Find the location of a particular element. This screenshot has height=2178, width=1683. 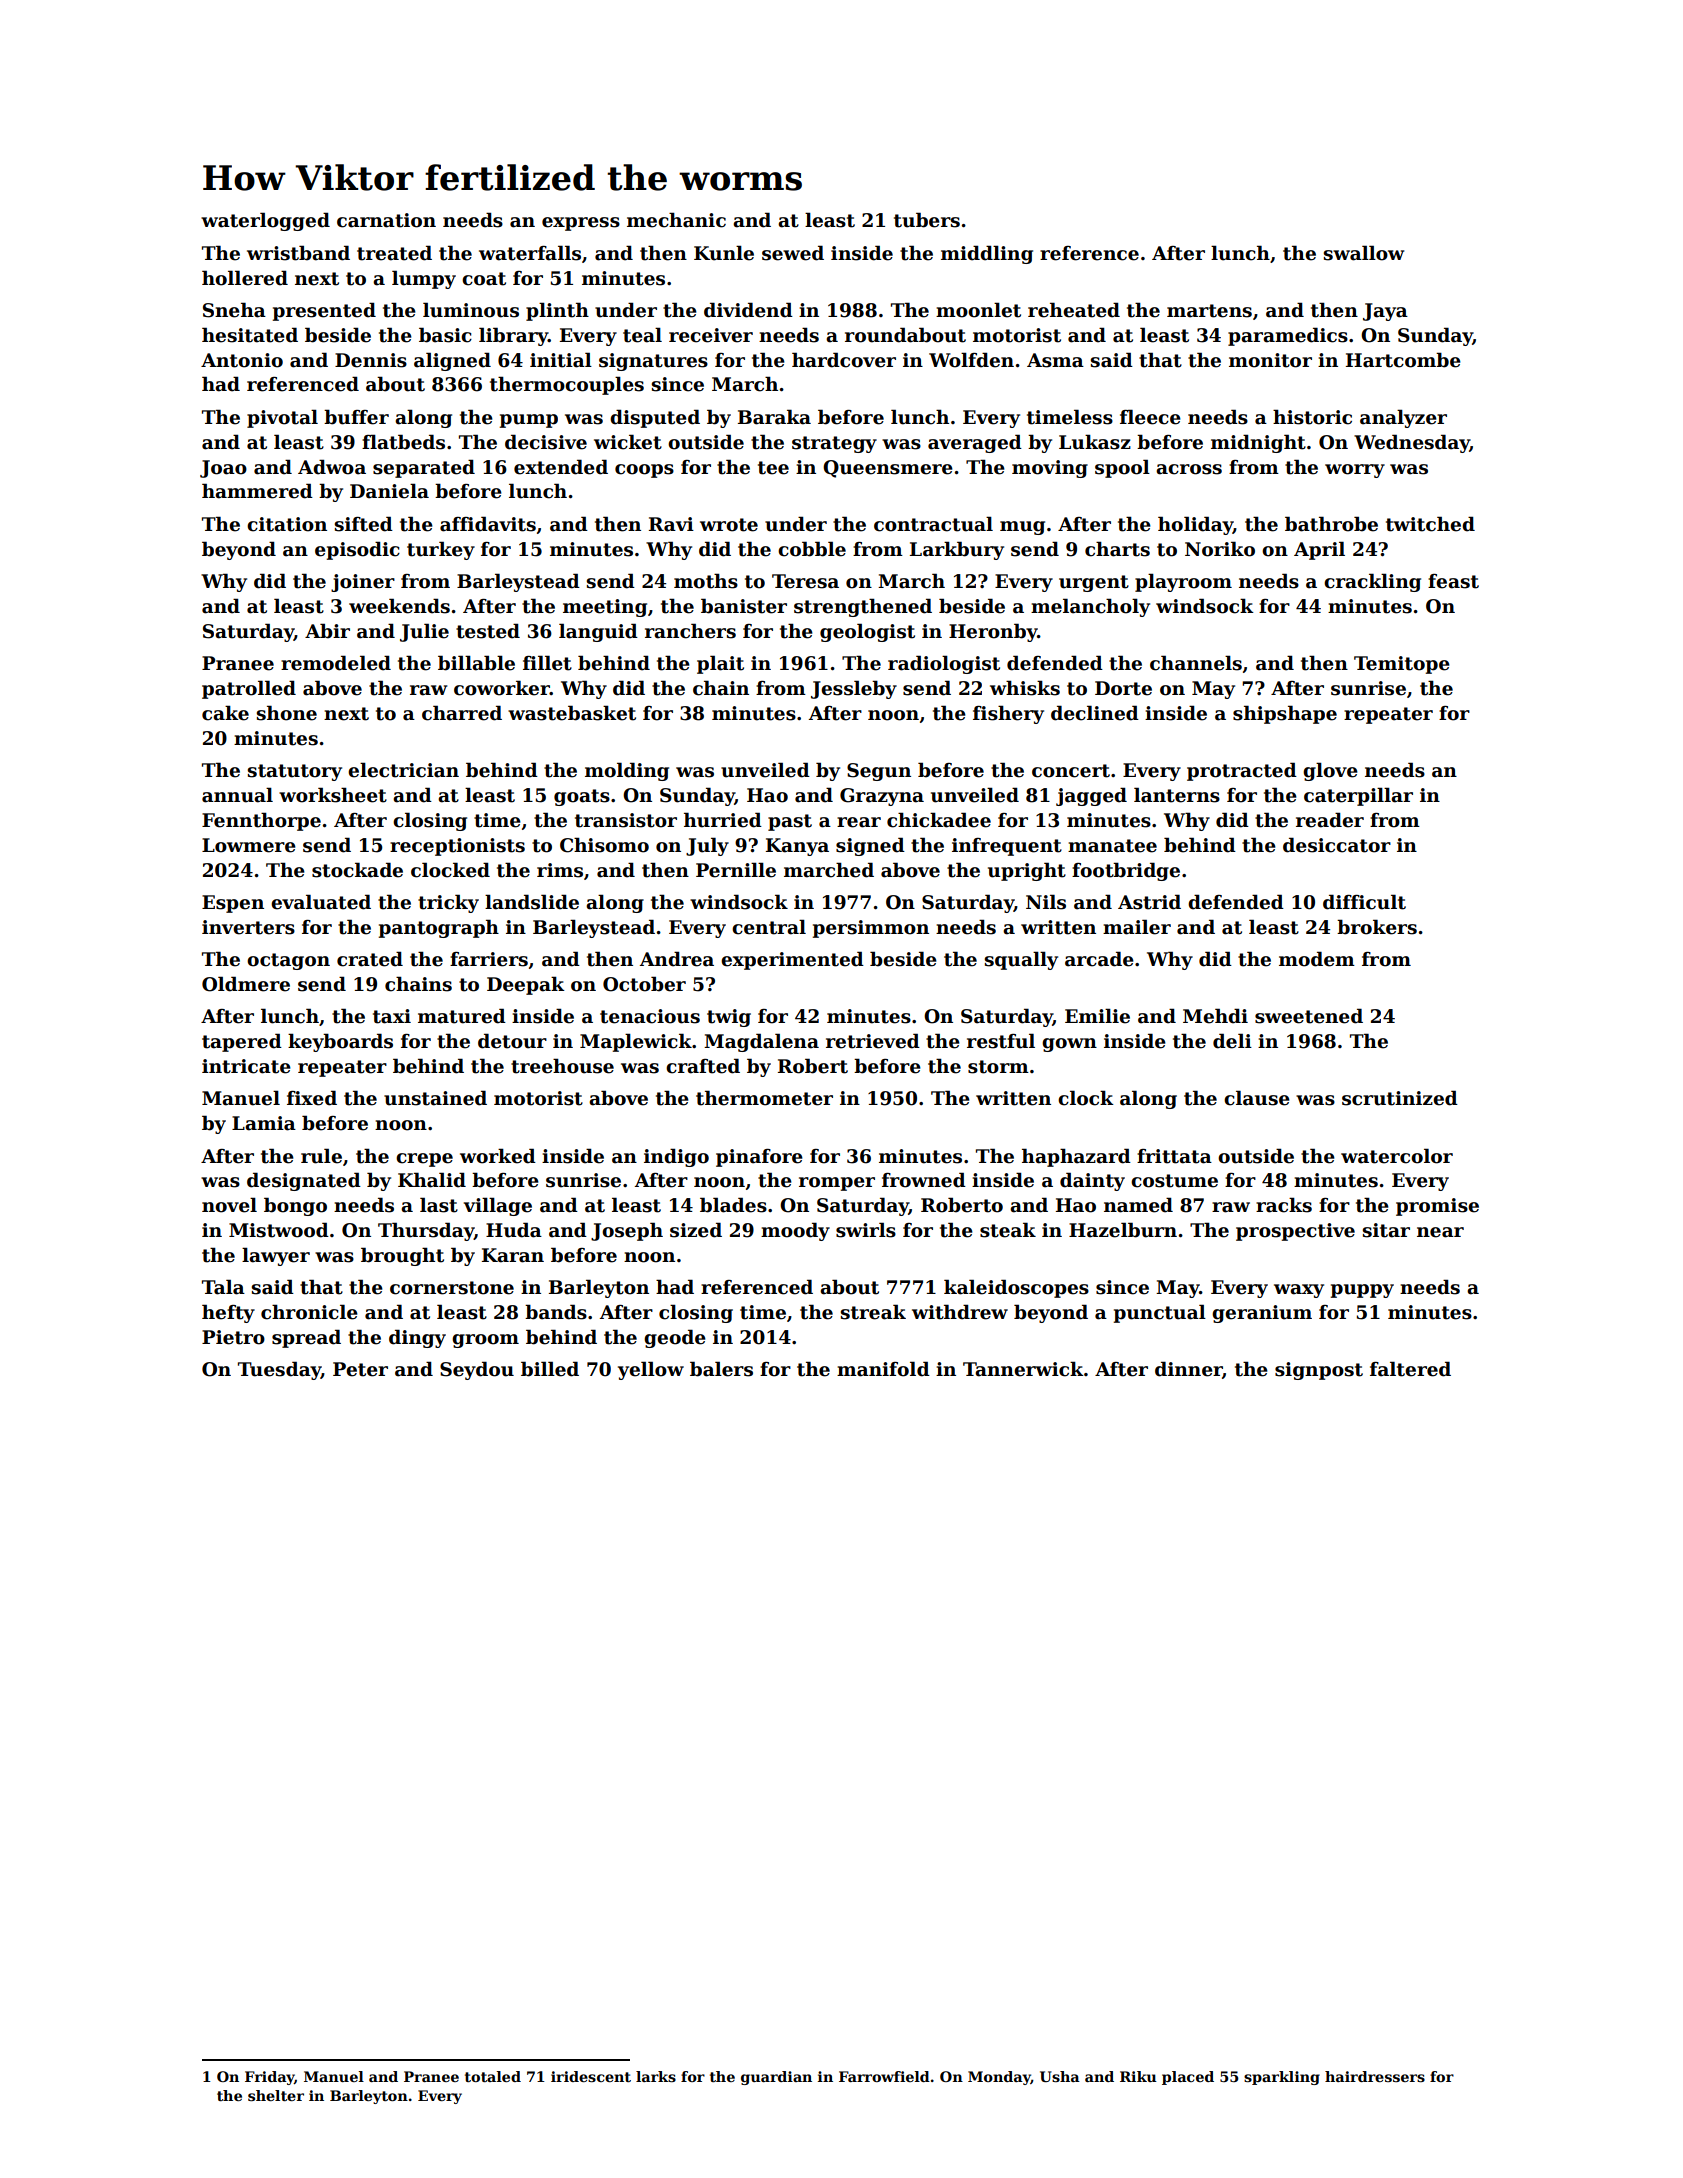

bathrobe is located at coordinates (1331, 524).
